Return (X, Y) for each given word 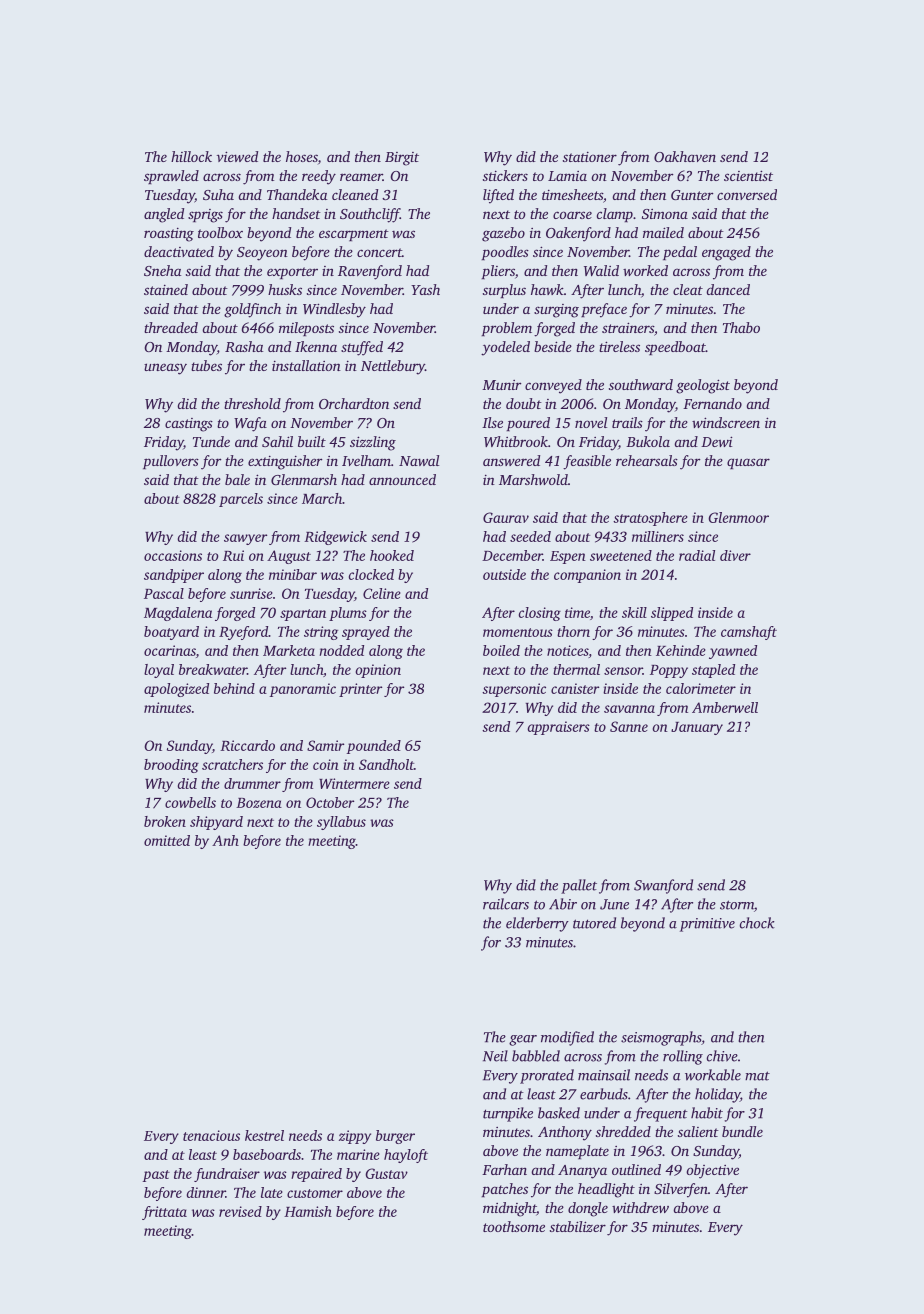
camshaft (749, 633)
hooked (392, 555)
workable (713, 1075)
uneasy (165, 369)
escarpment (354, 235)
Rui (233, 555)
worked (645, 270)
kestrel (264, 1135)
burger (395, 1137)
